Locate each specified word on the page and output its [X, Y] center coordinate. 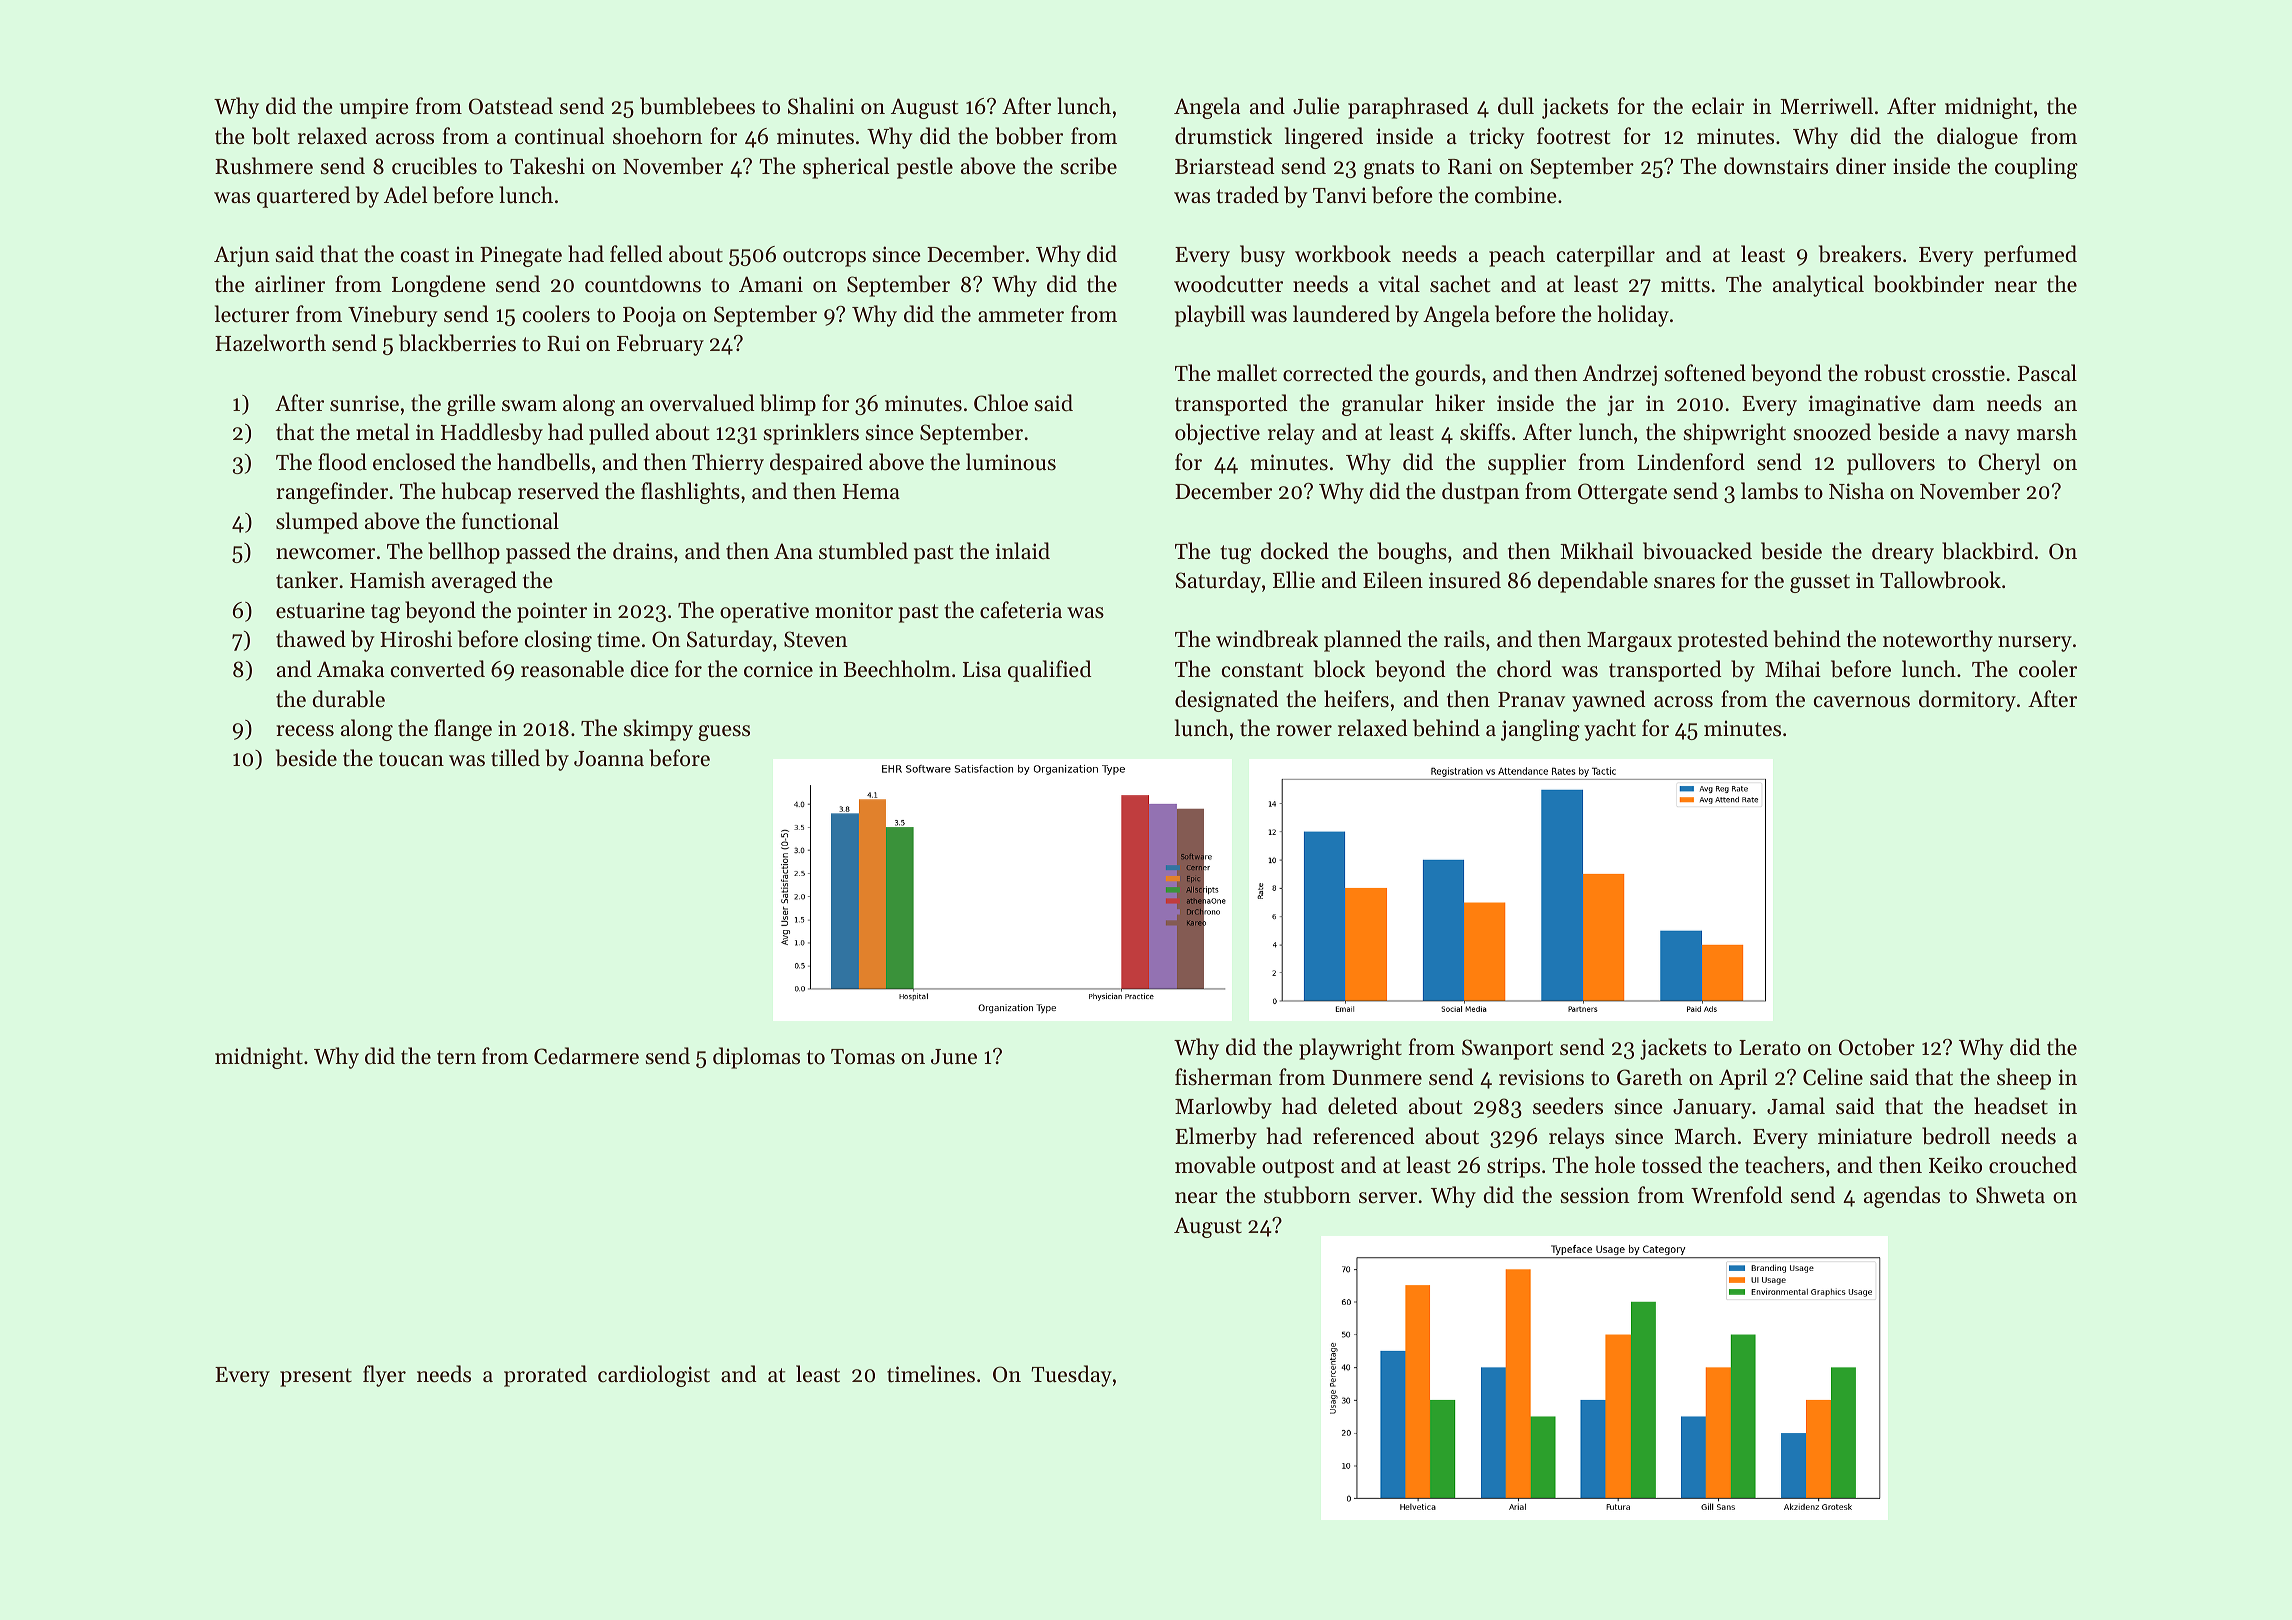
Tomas [863, 1057]
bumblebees [697, 106]
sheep [2024, 1079]
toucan [411, 759]
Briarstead [1225, 166]
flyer [384, 1376]
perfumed [2030, 256]
